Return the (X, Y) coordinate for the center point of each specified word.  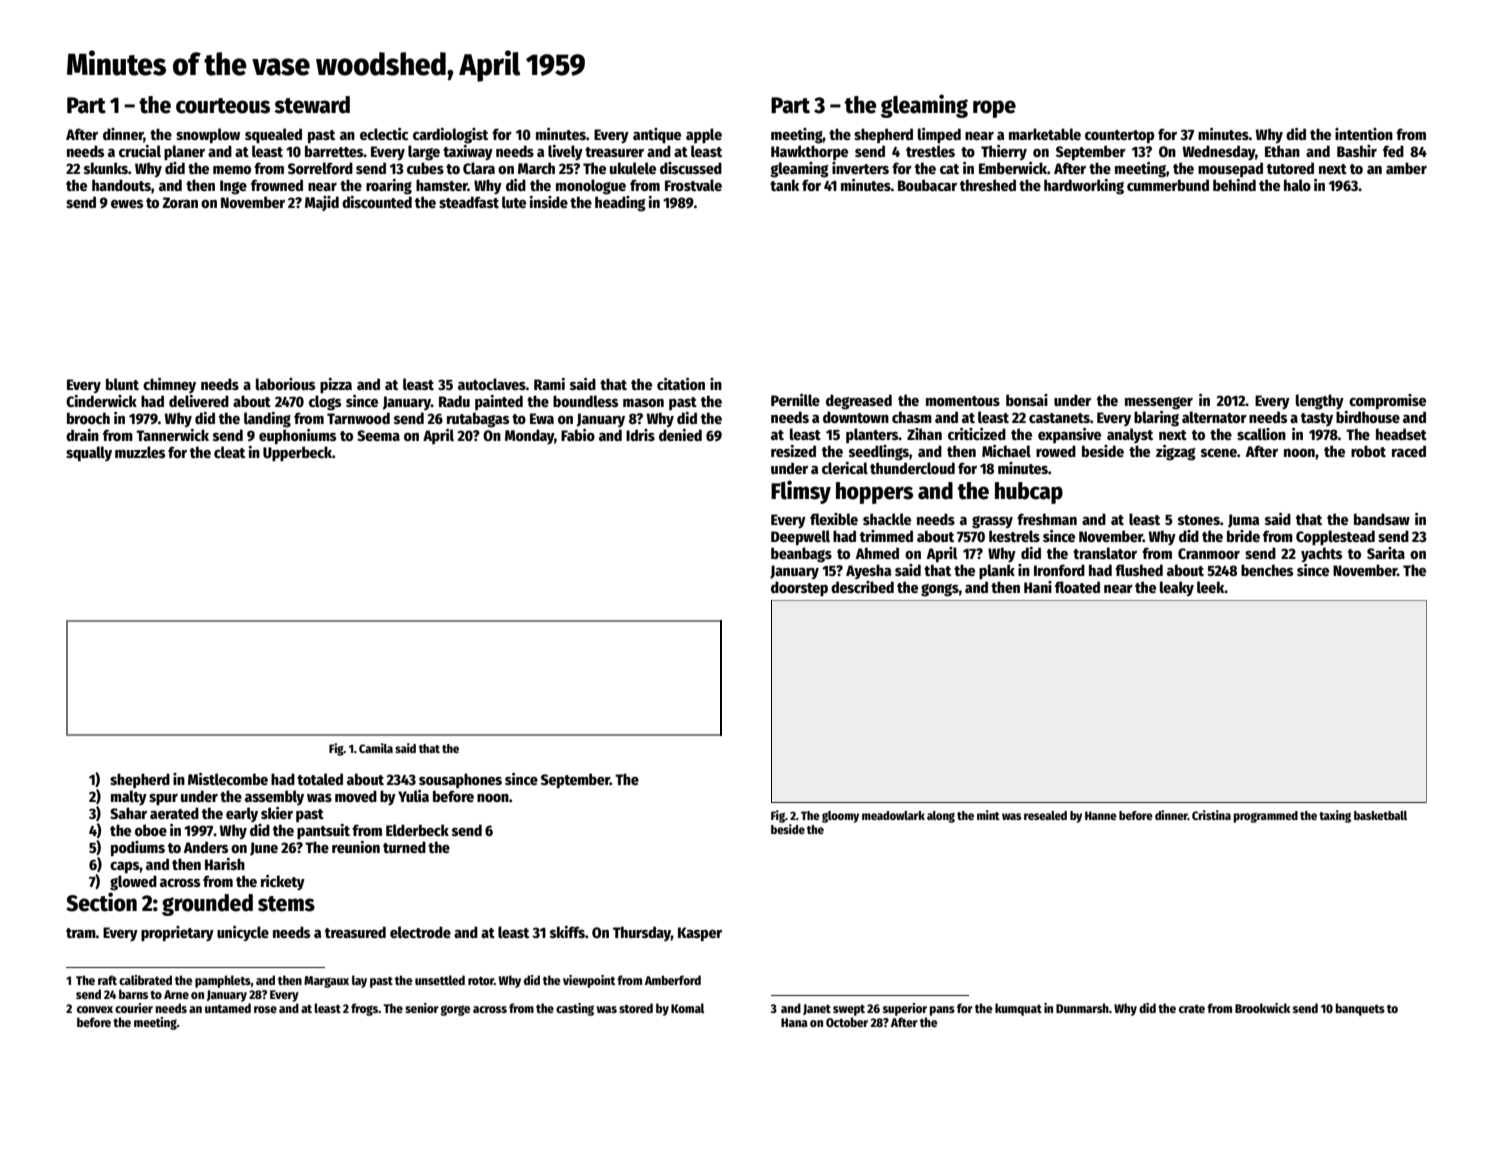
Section (101, 902)
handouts (121, 185)
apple (704, 136)
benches (1267, 570)
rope (994, 109)
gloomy (840, 817)
